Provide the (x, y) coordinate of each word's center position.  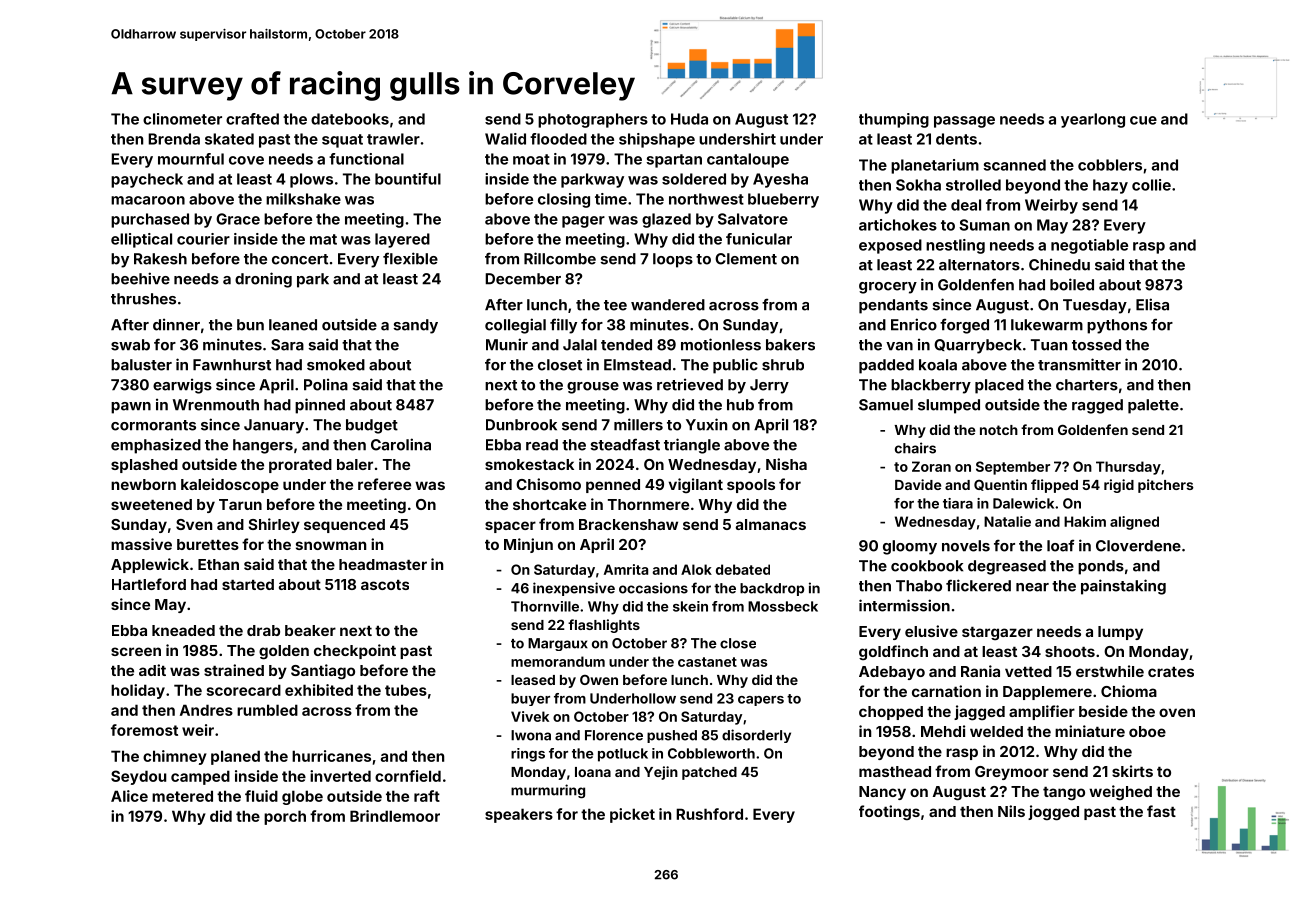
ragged (1097, 406)
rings (528, 755)
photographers (593, 120)
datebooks (350, 119)
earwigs (182, 386)
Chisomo (548, 484)
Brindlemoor (395, 816)
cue (1143, 120)
